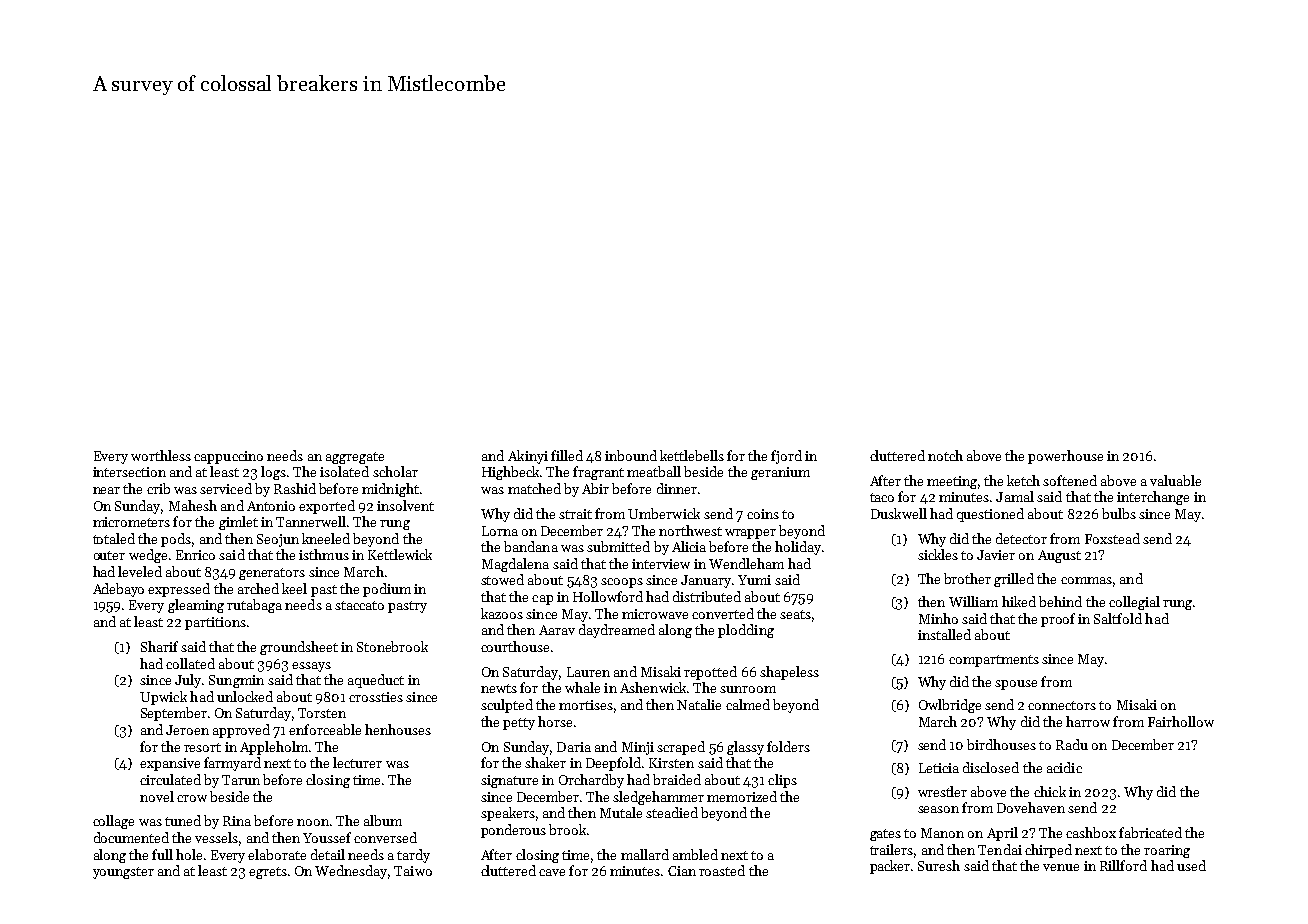 The height and width of the screenshot is (924, 1308). What do you see at coordinates (552, 872) in the screenshot?
I see `cave` at bounding box center [552, 872].
